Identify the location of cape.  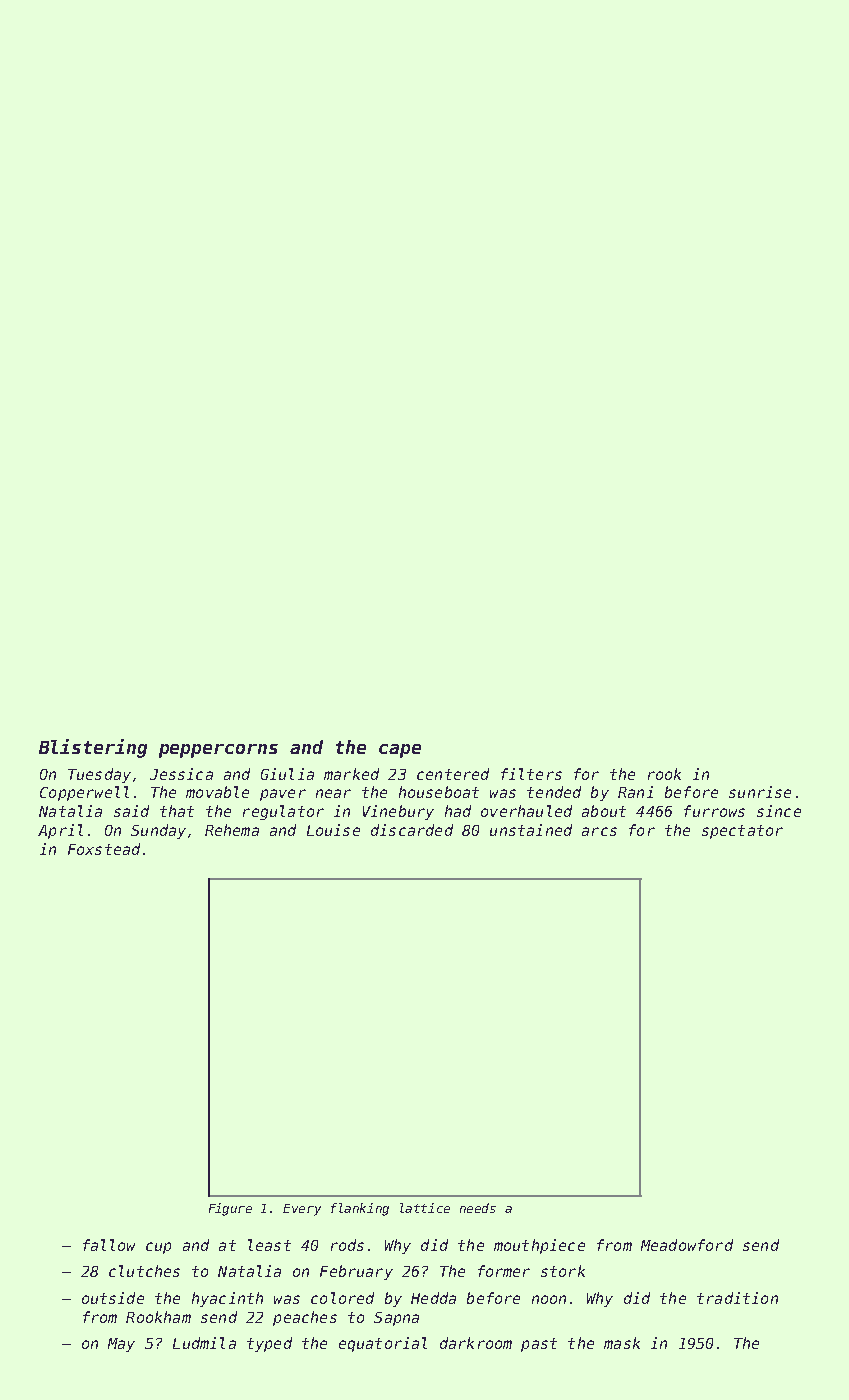
(400, 751).
